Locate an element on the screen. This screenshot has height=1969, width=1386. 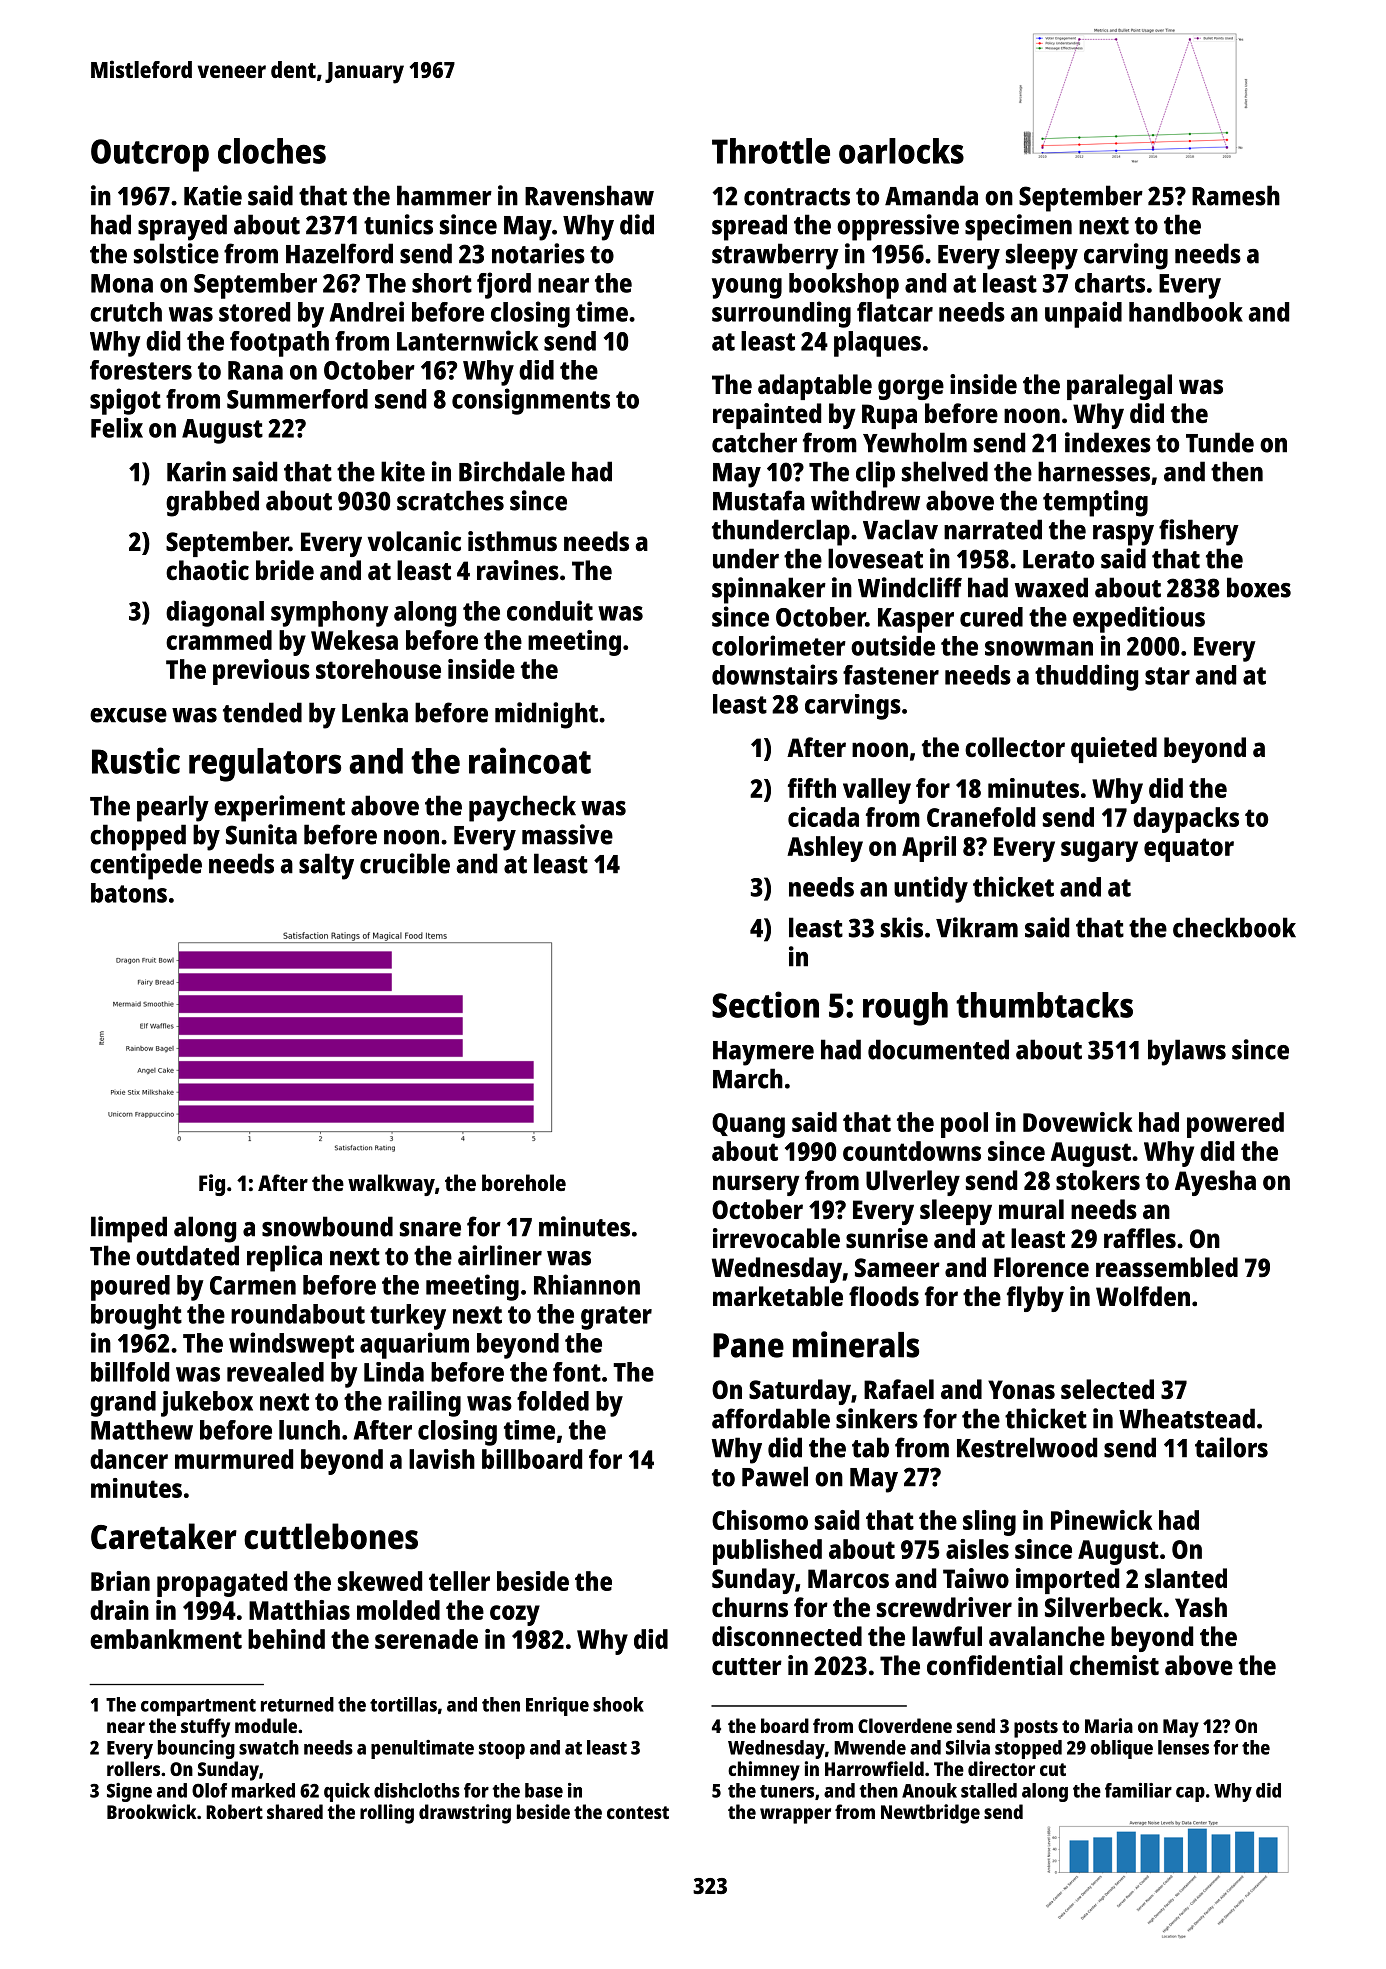
Newtbridge is located at coordinates (930, 1814).
